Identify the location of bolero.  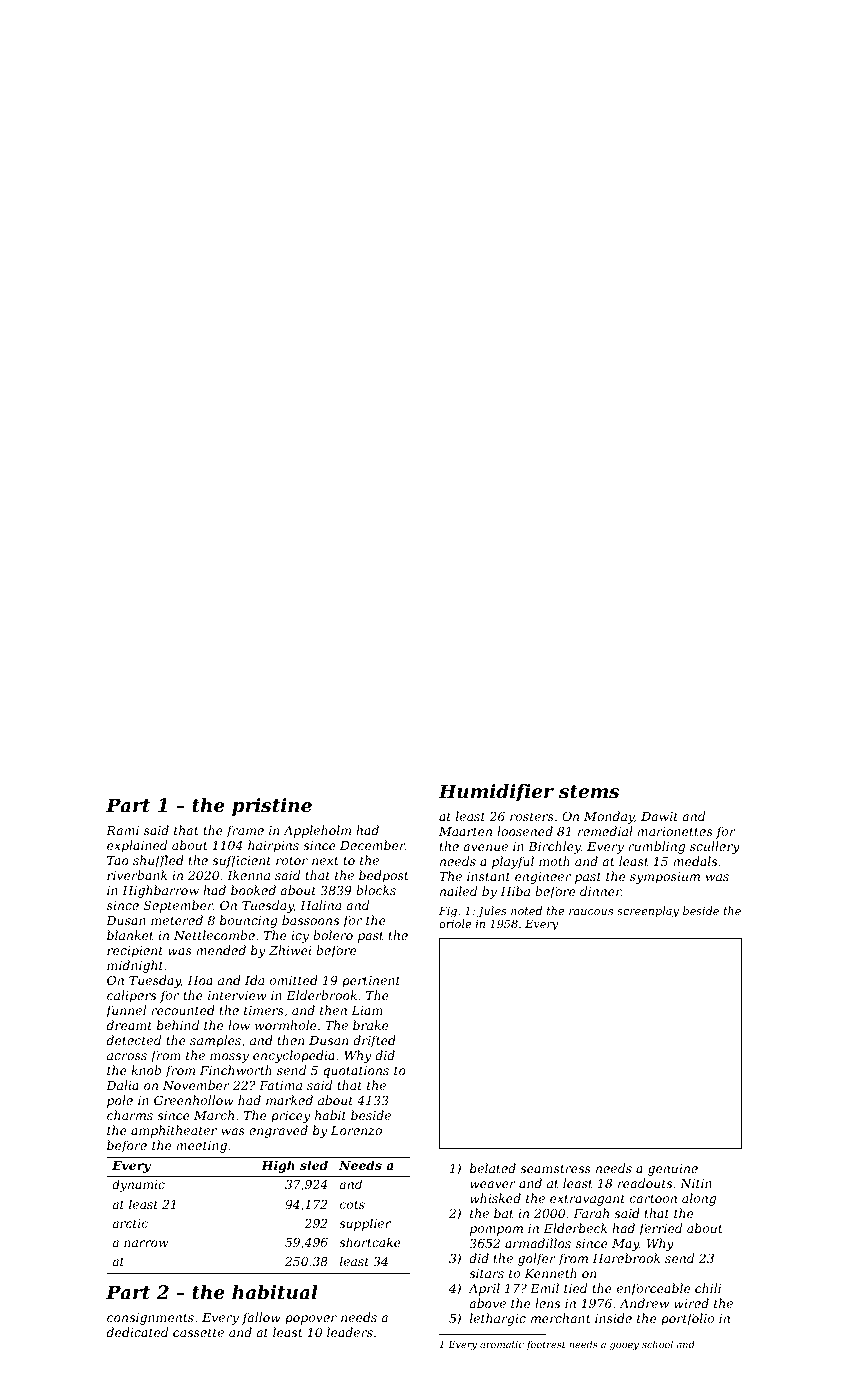
(333, 935).
